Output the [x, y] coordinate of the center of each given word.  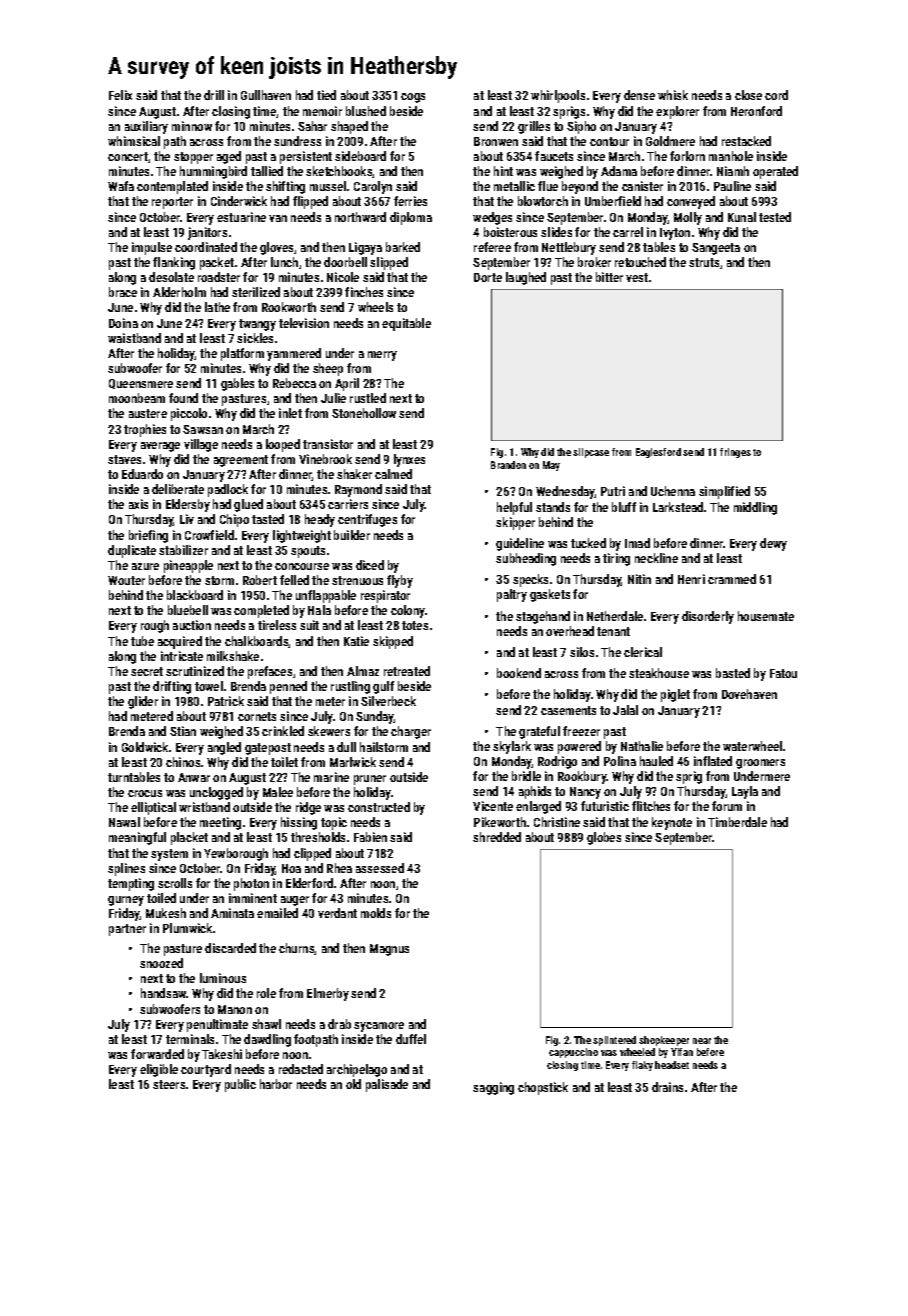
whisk [673, 95]
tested [775, 217]
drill [214, 95]
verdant [337, 913]
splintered [614, 1041]
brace [123, 292]
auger [295, 901]
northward [360, 217]
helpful [514, 508]
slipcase [591, 453]
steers [169, 1084]
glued [248, 505]
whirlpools [558, 96]
